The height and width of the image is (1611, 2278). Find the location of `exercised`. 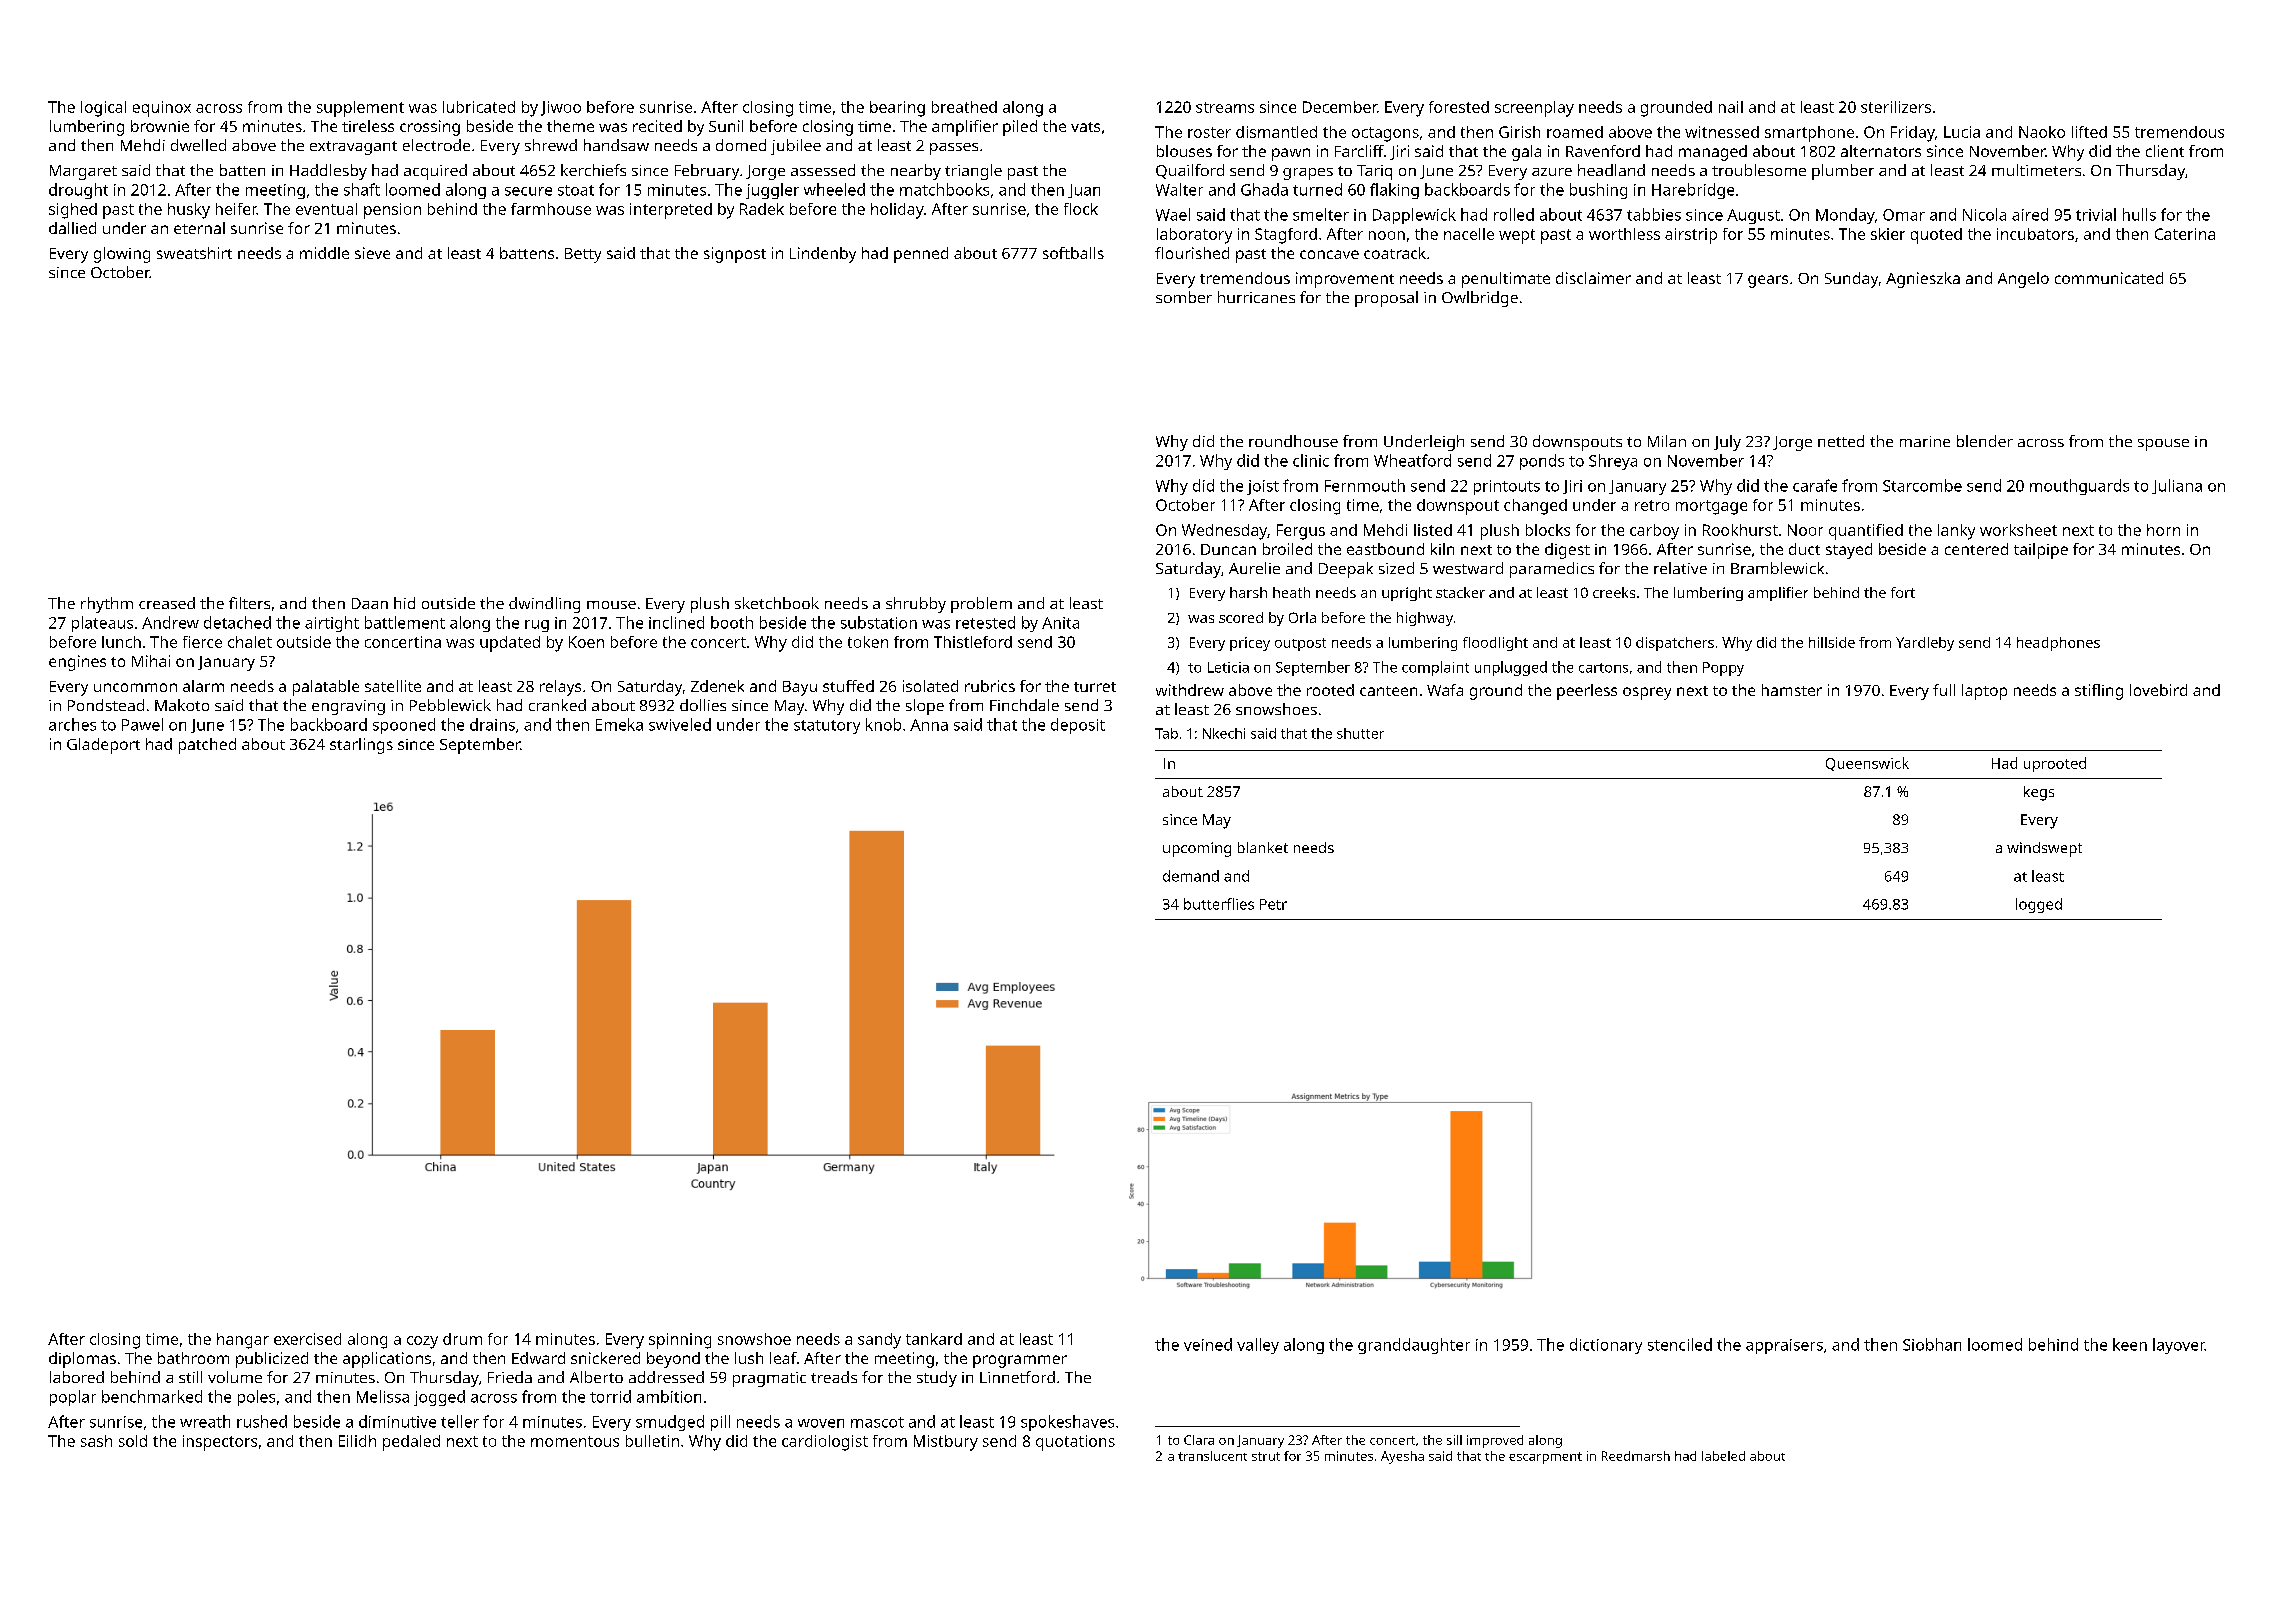

exercised is located at coordinates (307, 1339).
